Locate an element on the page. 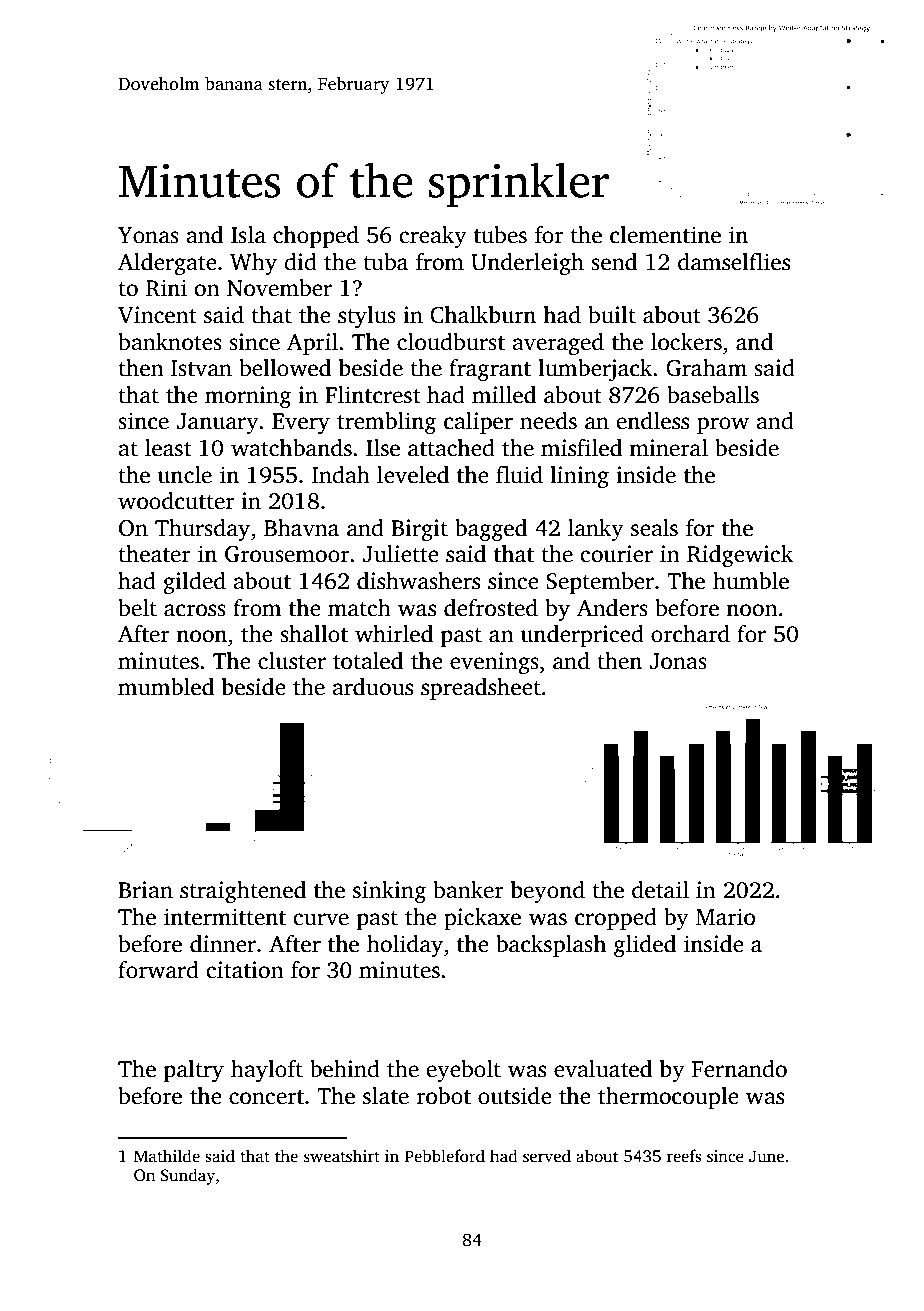  Jonas is located at coordinates (678, 661).
